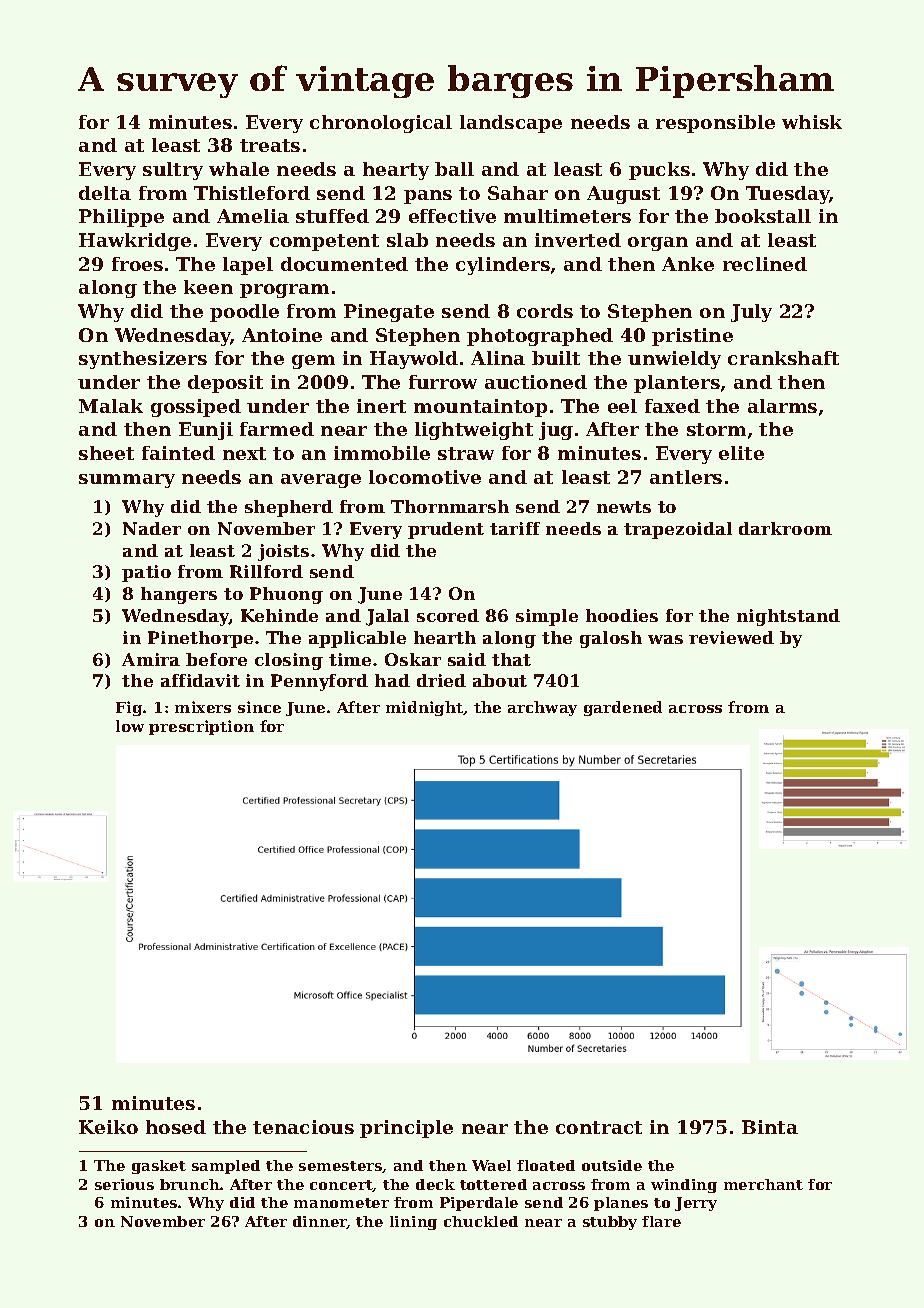 This screenshot has width=924, height=1308. Describe the element at coordinates (545, 311) in the screenshot. I see `cords` at that location.
